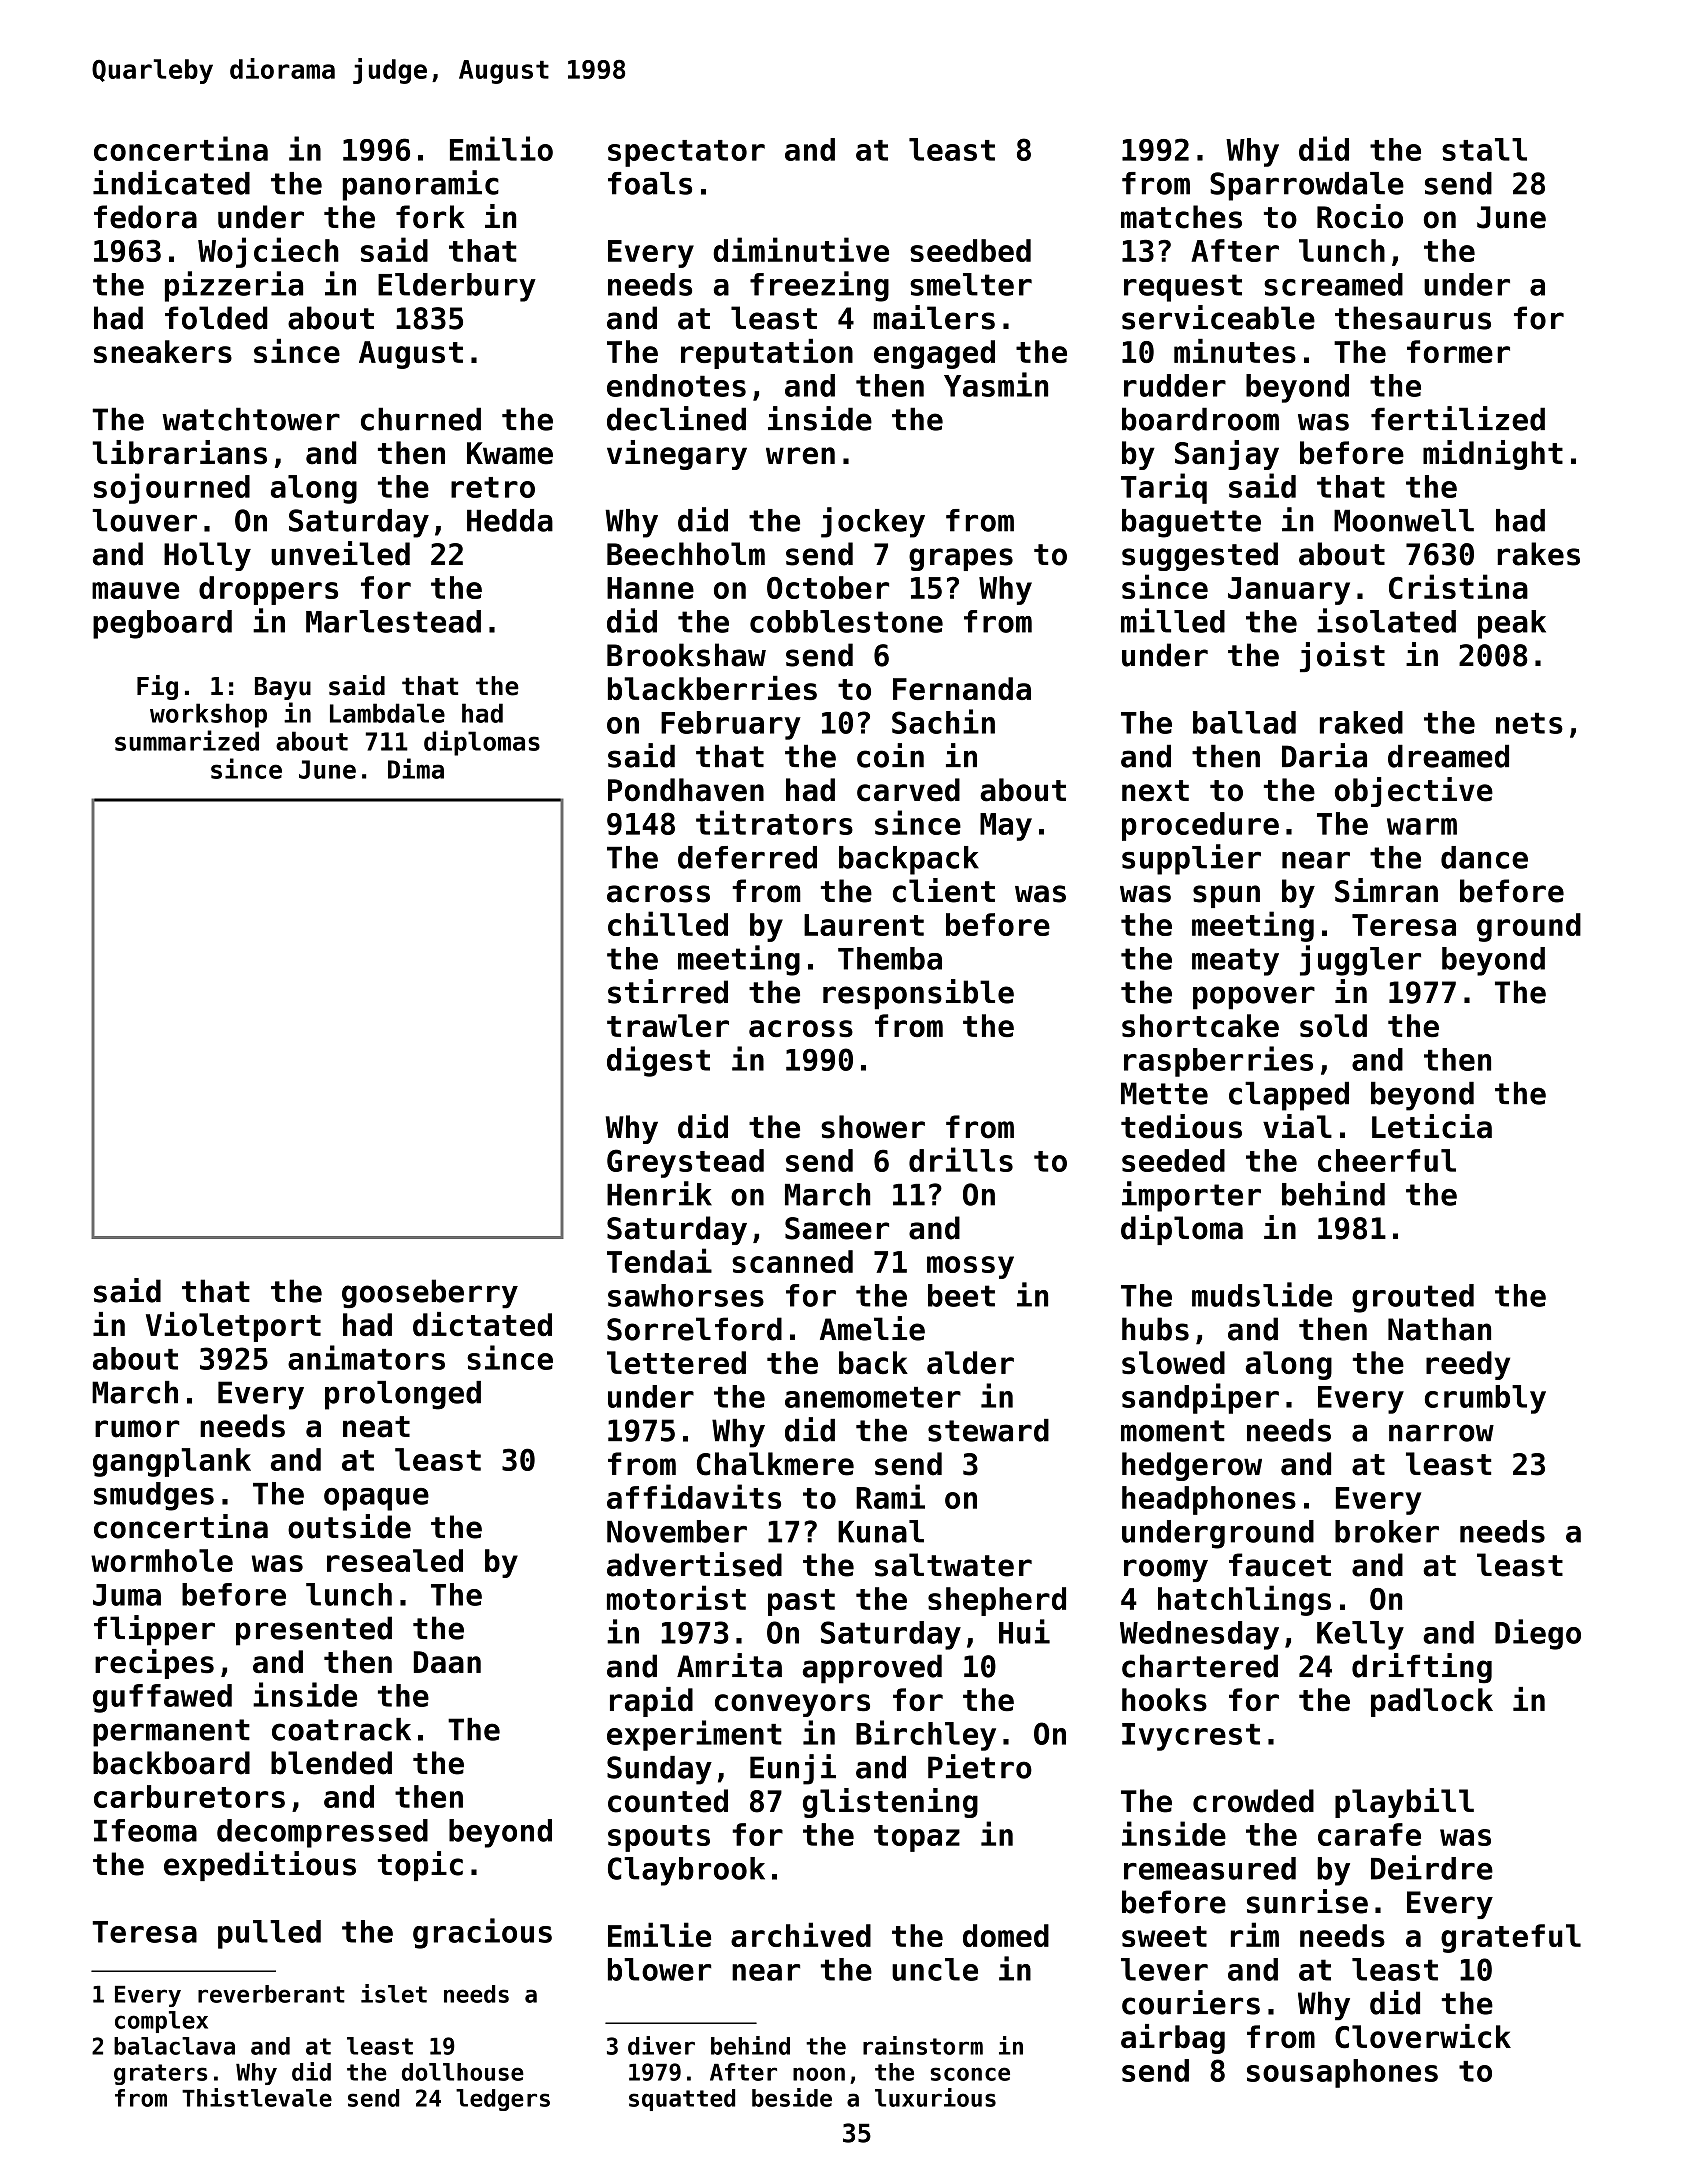  What do you see at coordinates (482, 1324) in the screenshot?
I see `dictated` at bounding box center [482, 1324].
